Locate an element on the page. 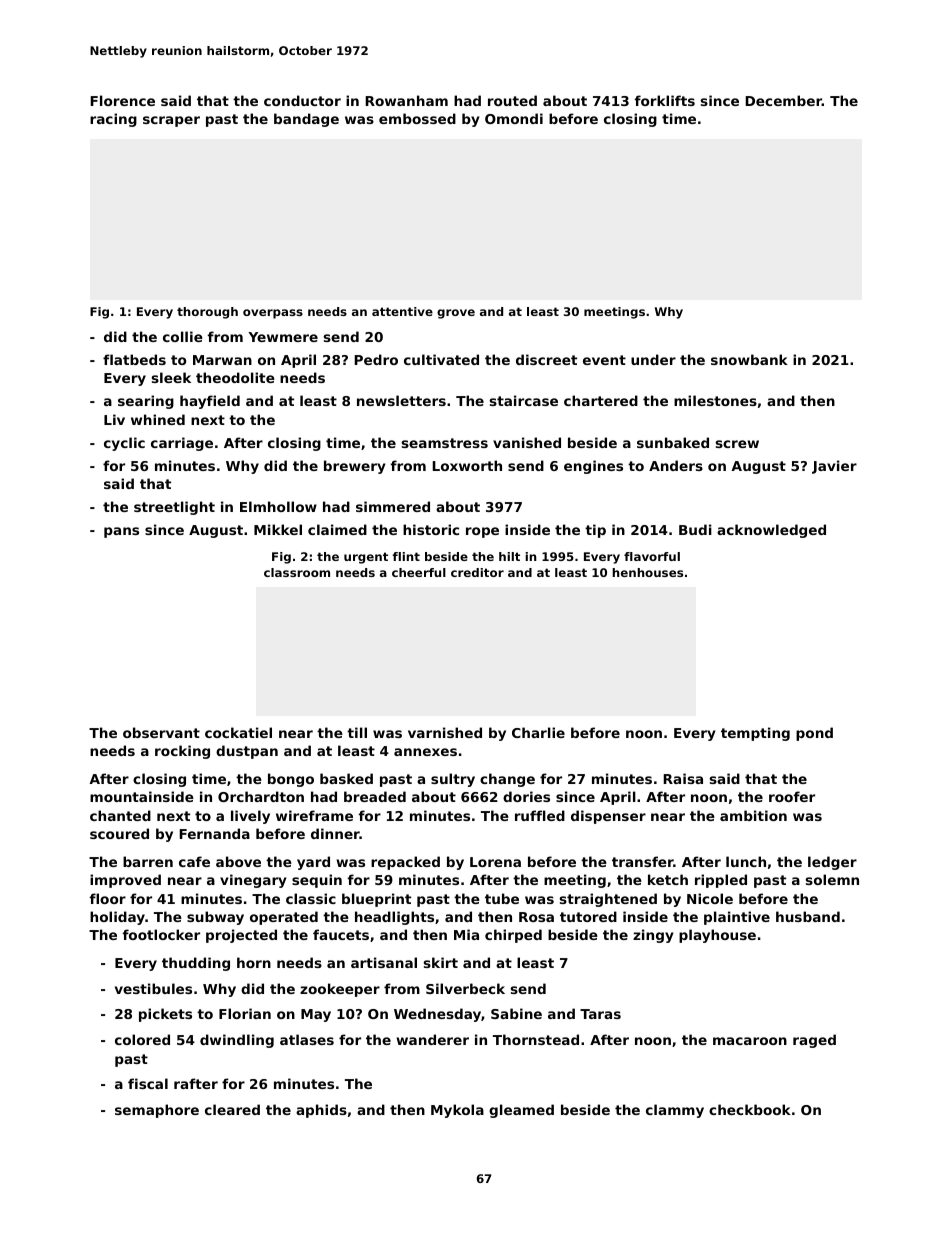  ledger is located at coordinates (832, 863).
